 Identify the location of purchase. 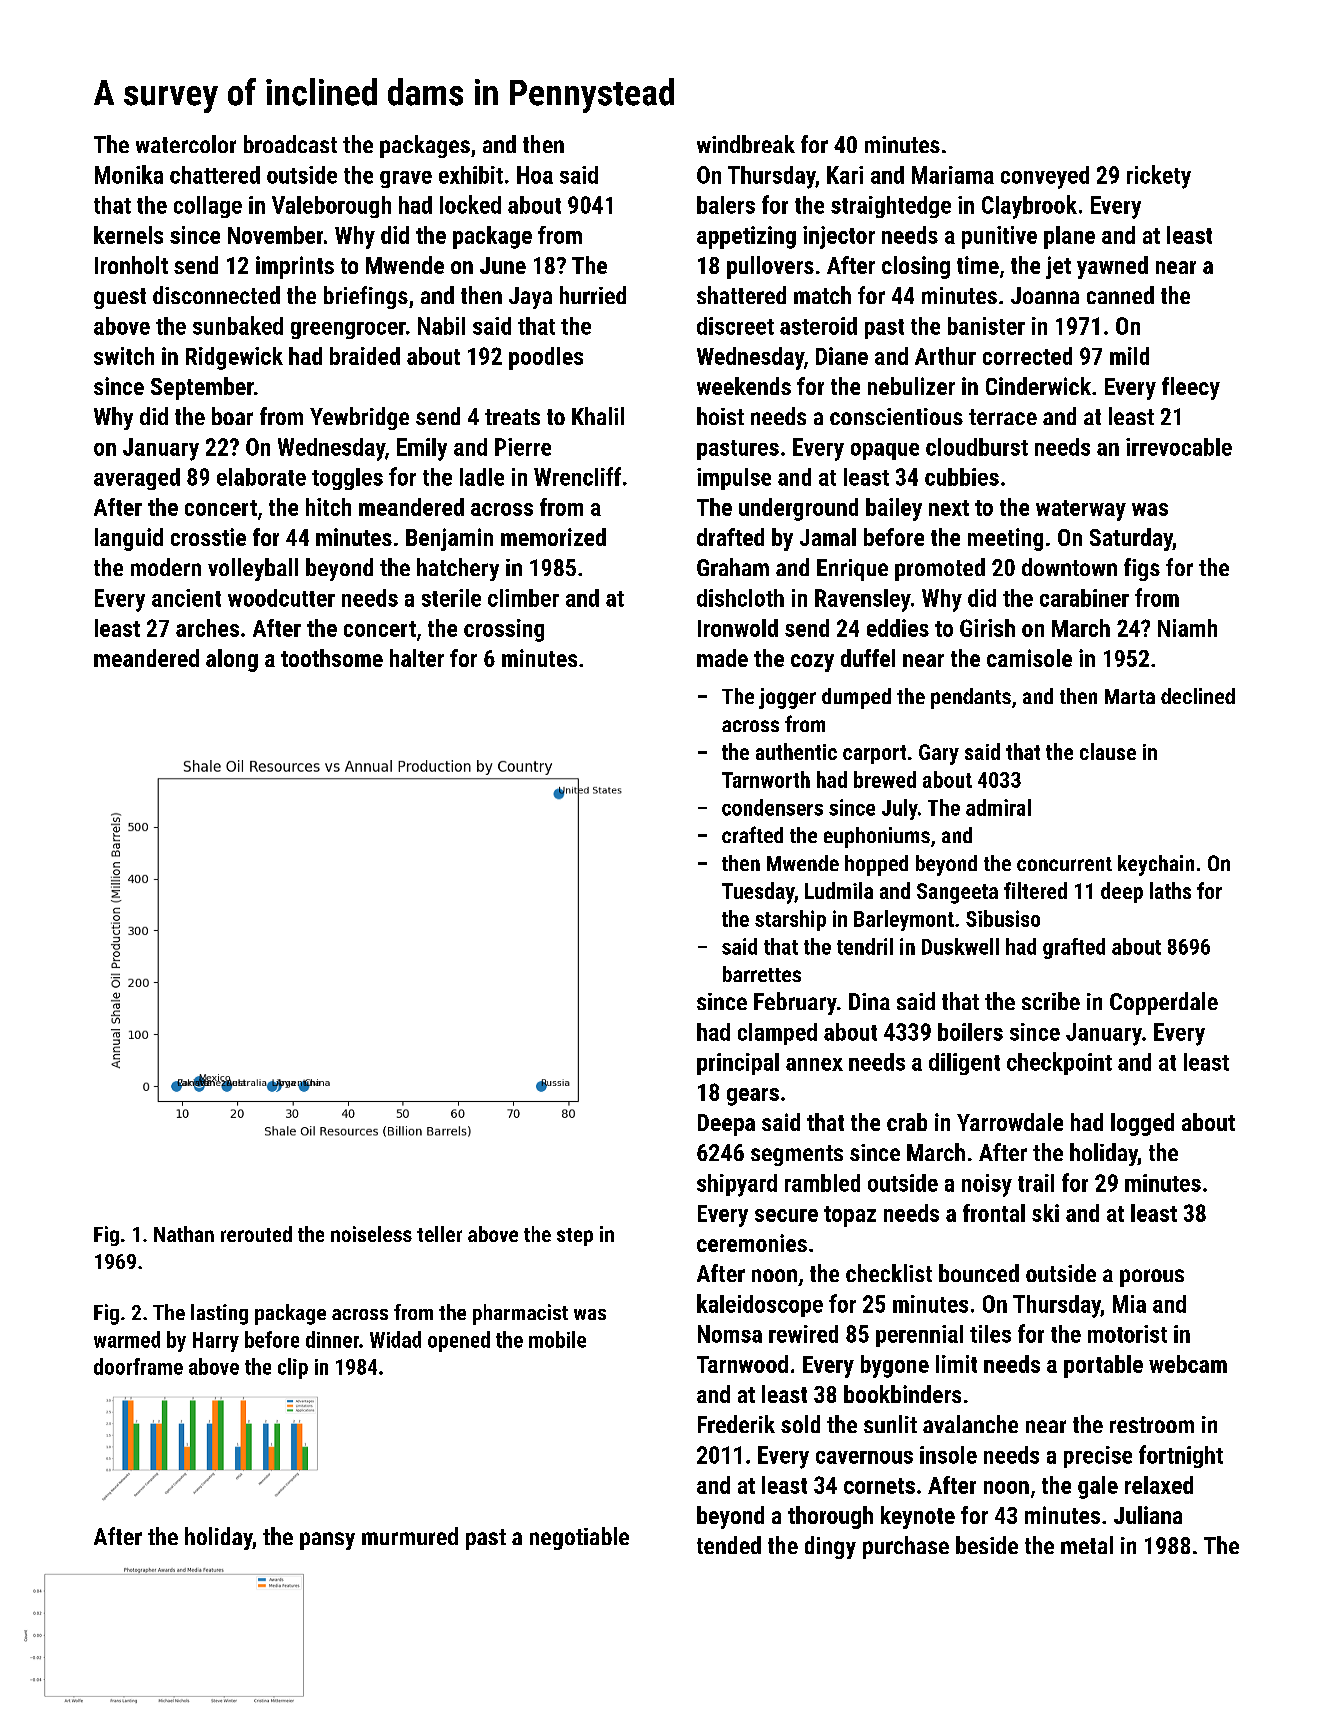
(906, 1547).
